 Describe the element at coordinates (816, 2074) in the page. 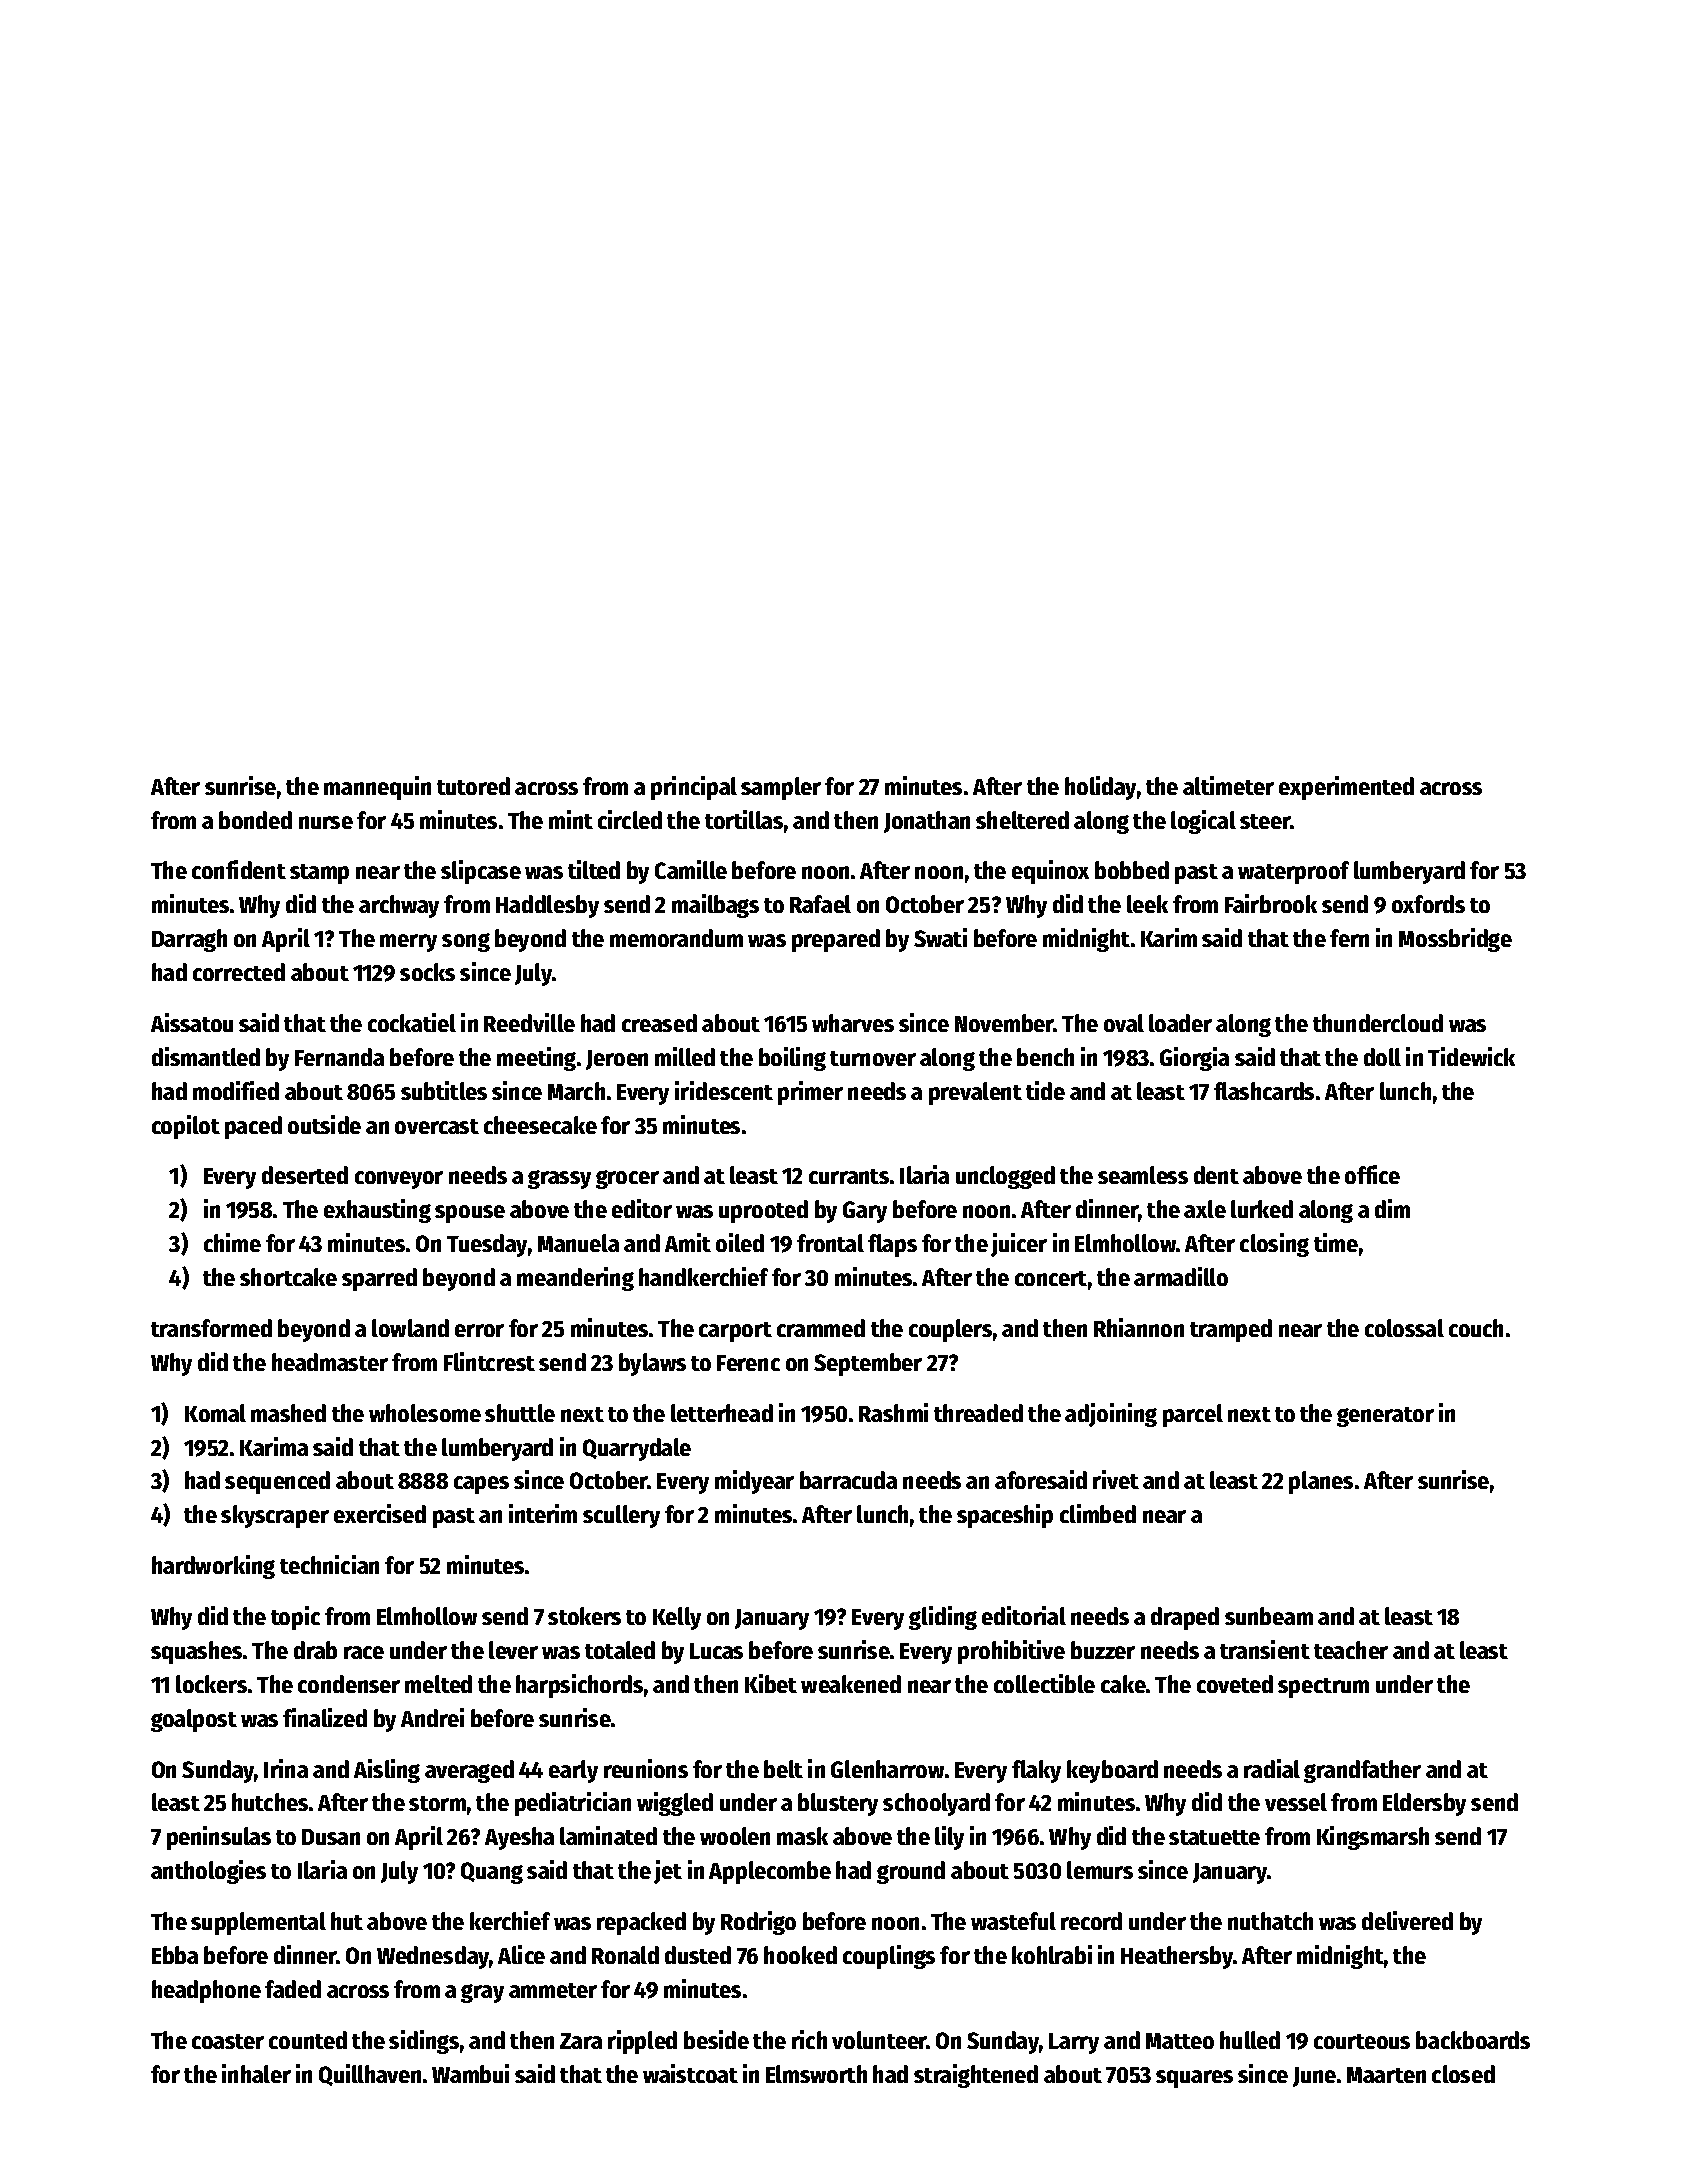

I see `Elmsworth` at that location.
